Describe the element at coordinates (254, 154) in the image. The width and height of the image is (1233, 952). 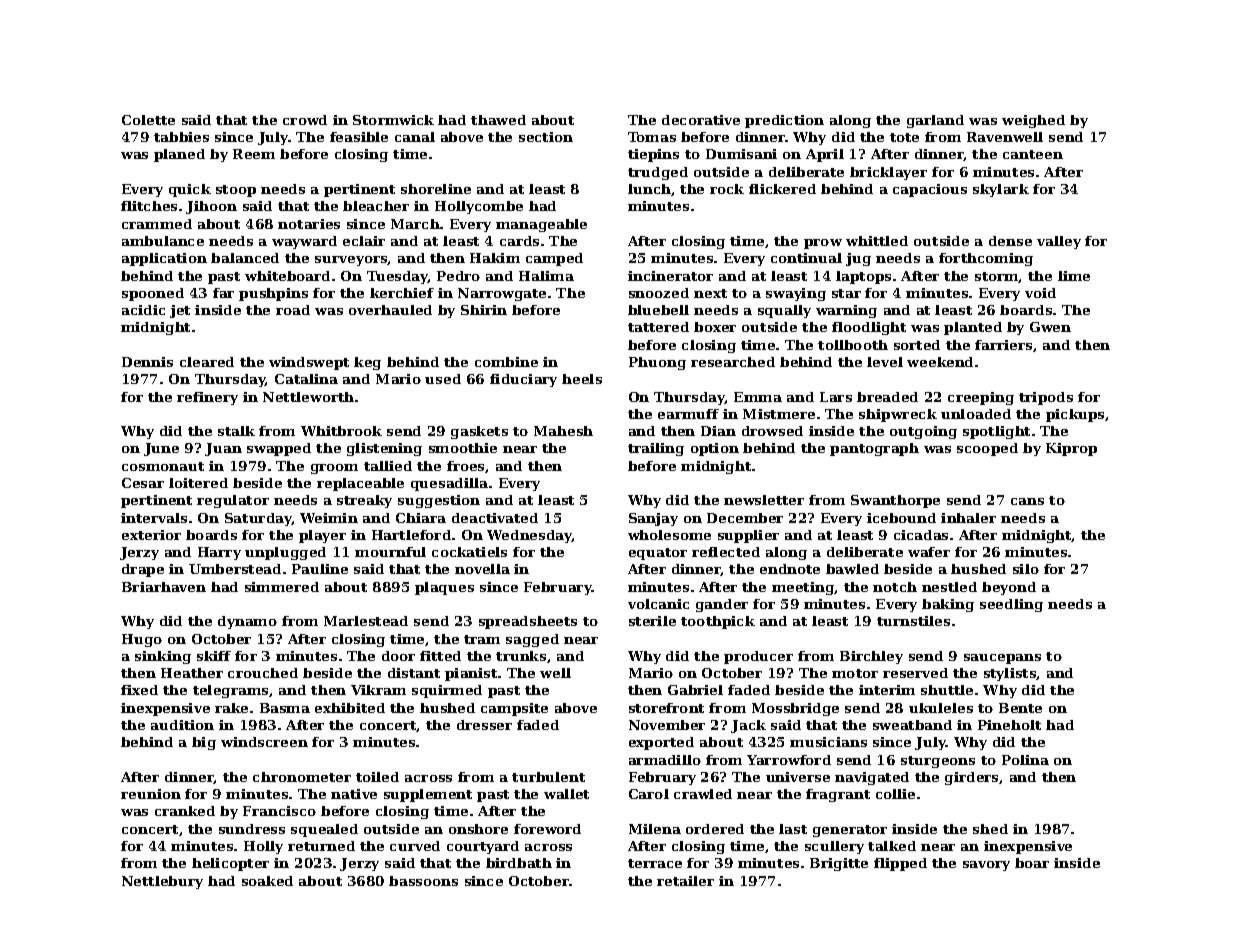
I see `Reem` at that location.
